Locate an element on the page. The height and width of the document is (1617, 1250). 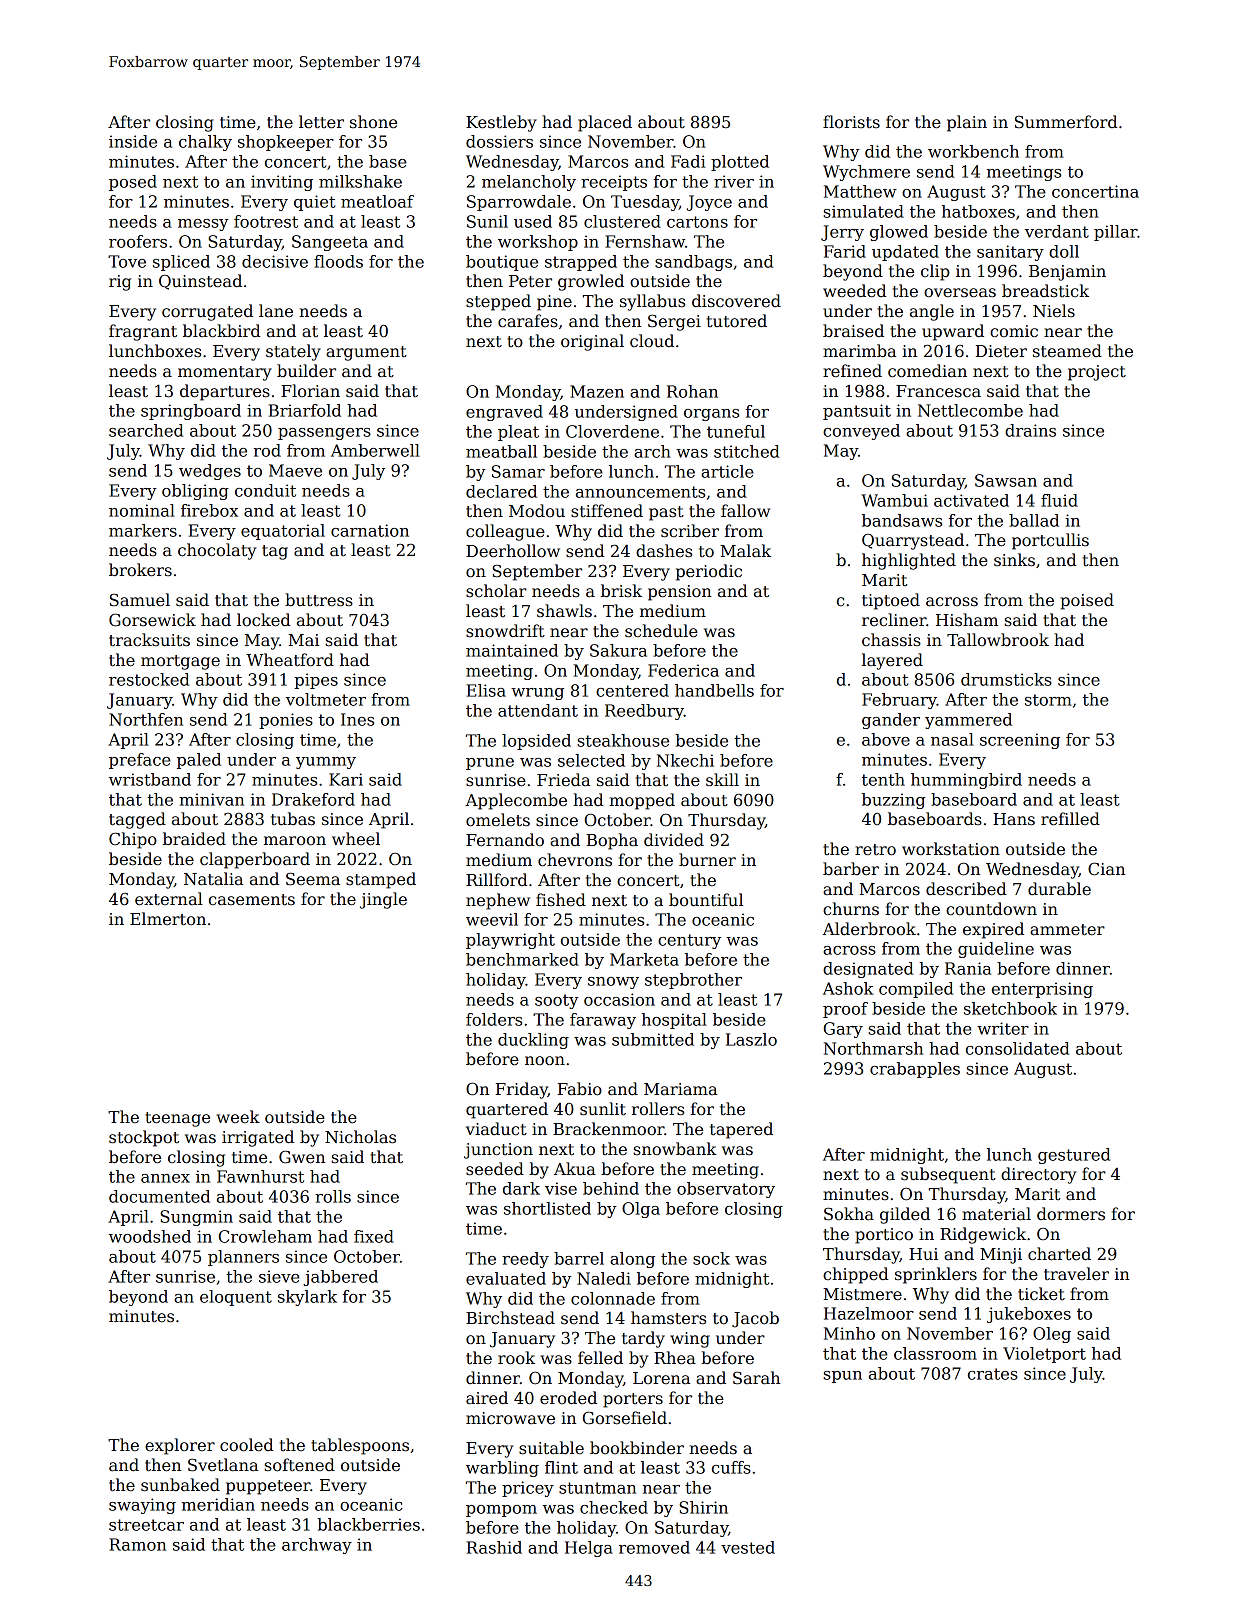
strapped is located at coordinates (581, 263).
